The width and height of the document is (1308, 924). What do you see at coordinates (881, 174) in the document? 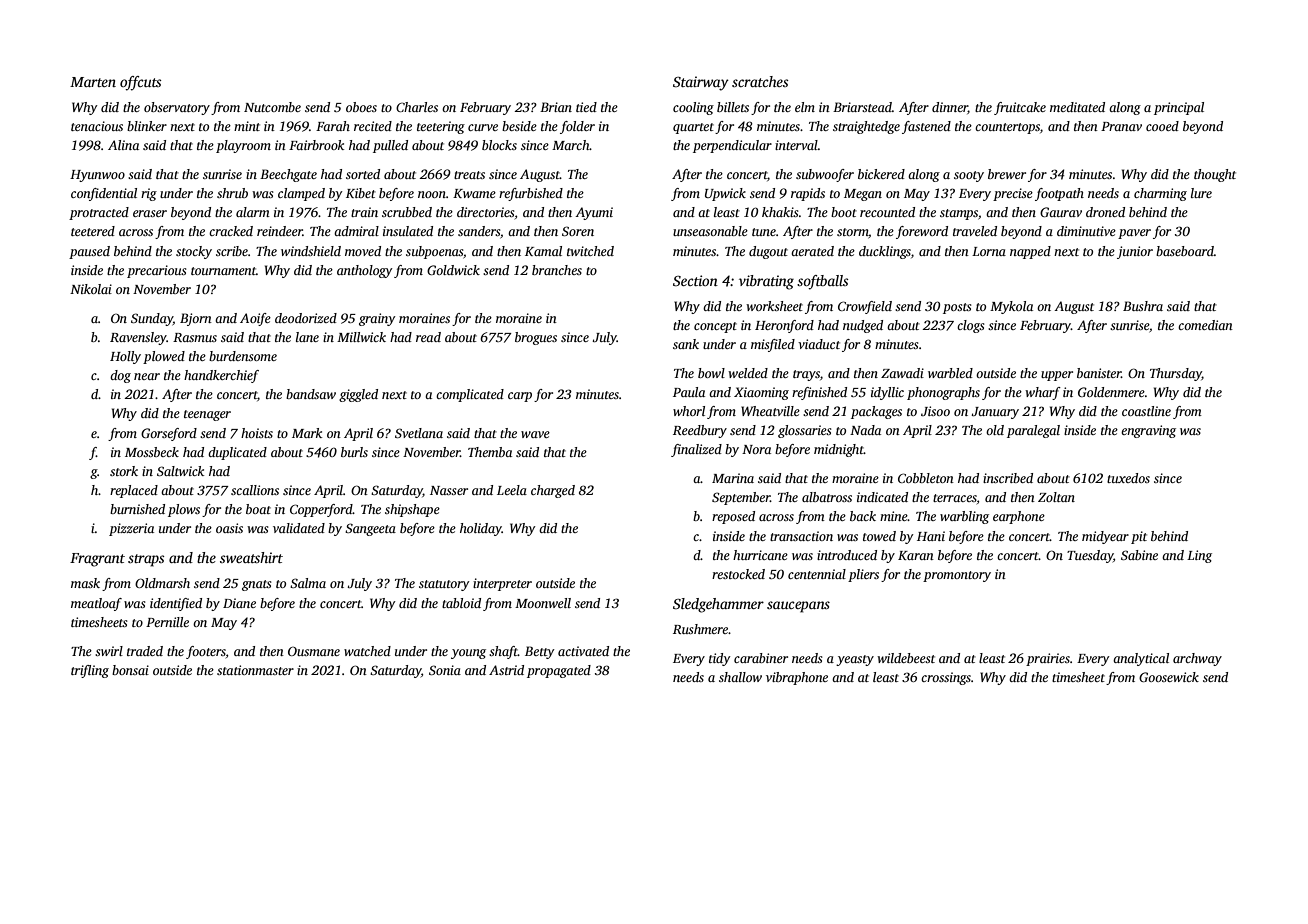
I see `bickered` at bounding box center [881, 174].
